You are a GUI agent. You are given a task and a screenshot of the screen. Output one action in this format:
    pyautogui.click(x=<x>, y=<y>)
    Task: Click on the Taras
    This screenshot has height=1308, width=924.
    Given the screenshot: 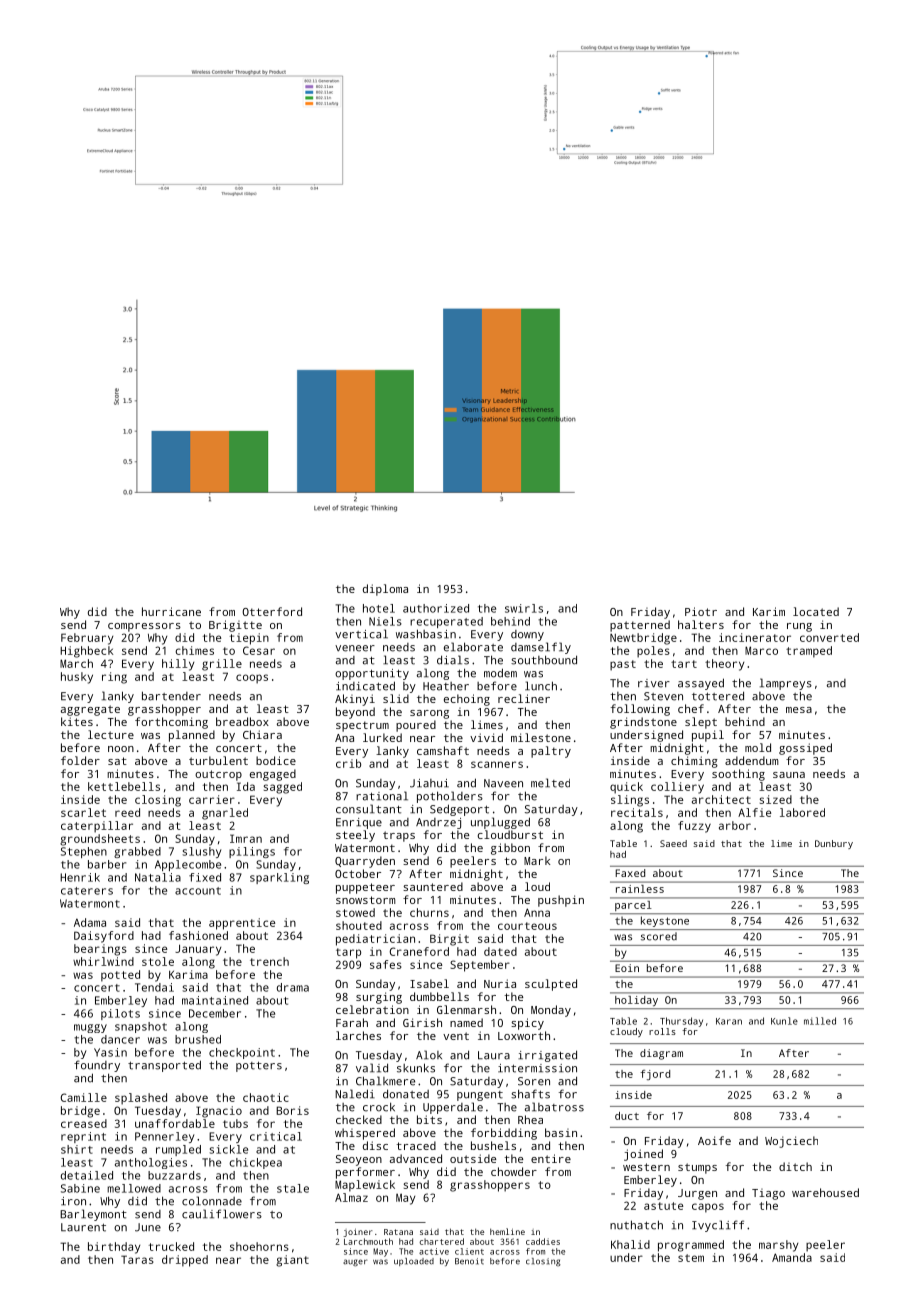 What is the action you would take?
    pyautogui.click(x=137, y=1259)
